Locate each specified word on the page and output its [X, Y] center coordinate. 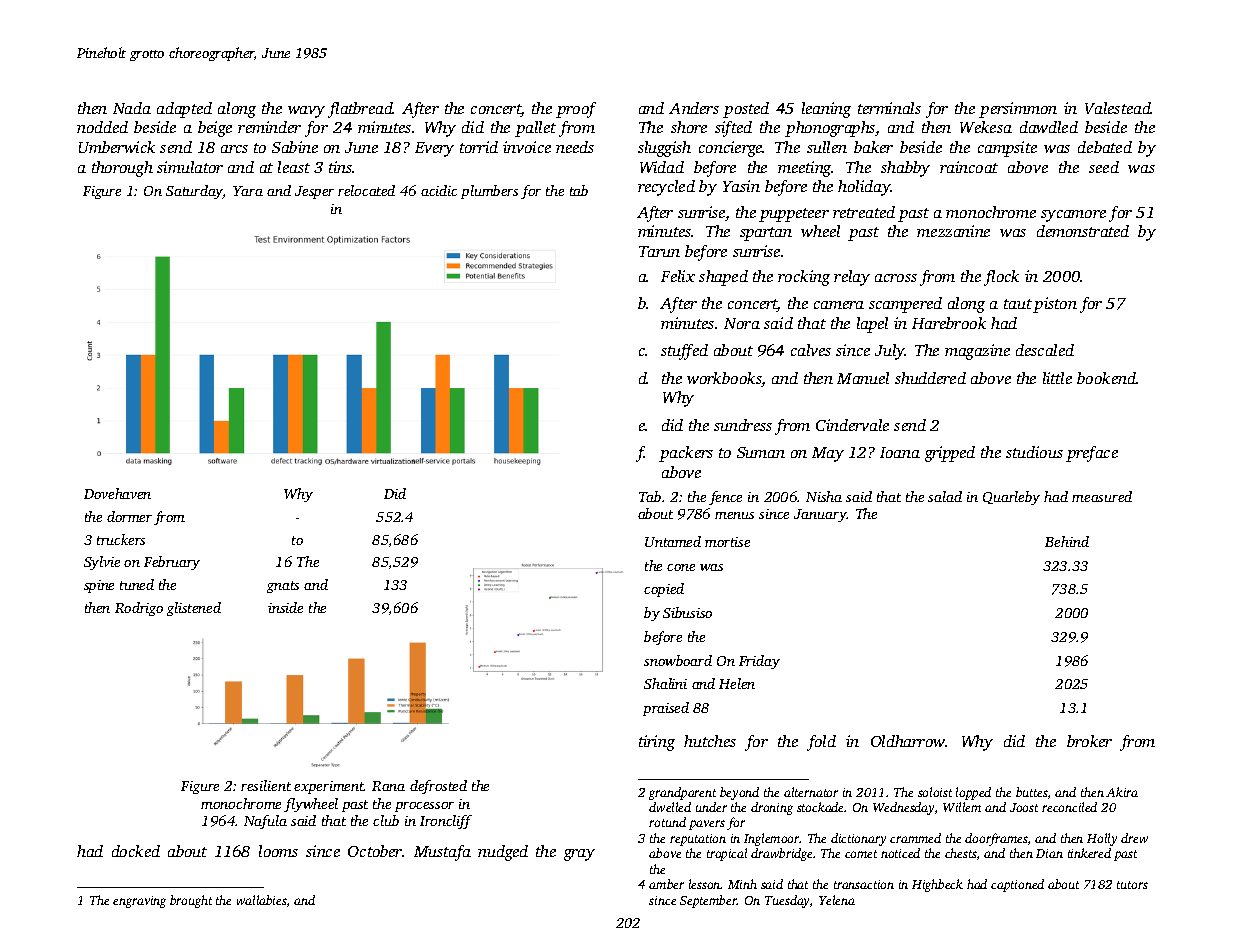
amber [666, 884]
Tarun [659, 251]
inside [285, 607]
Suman [761, 452]
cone [681, 567]
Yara [248, 191]
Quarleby [1011, 498]
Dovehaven [117, 493]
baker [873, 147]
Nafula [265, 822]
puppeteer [794, 215]
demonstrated [1083, 231]
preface [1092, 454]
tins [341, 167]
